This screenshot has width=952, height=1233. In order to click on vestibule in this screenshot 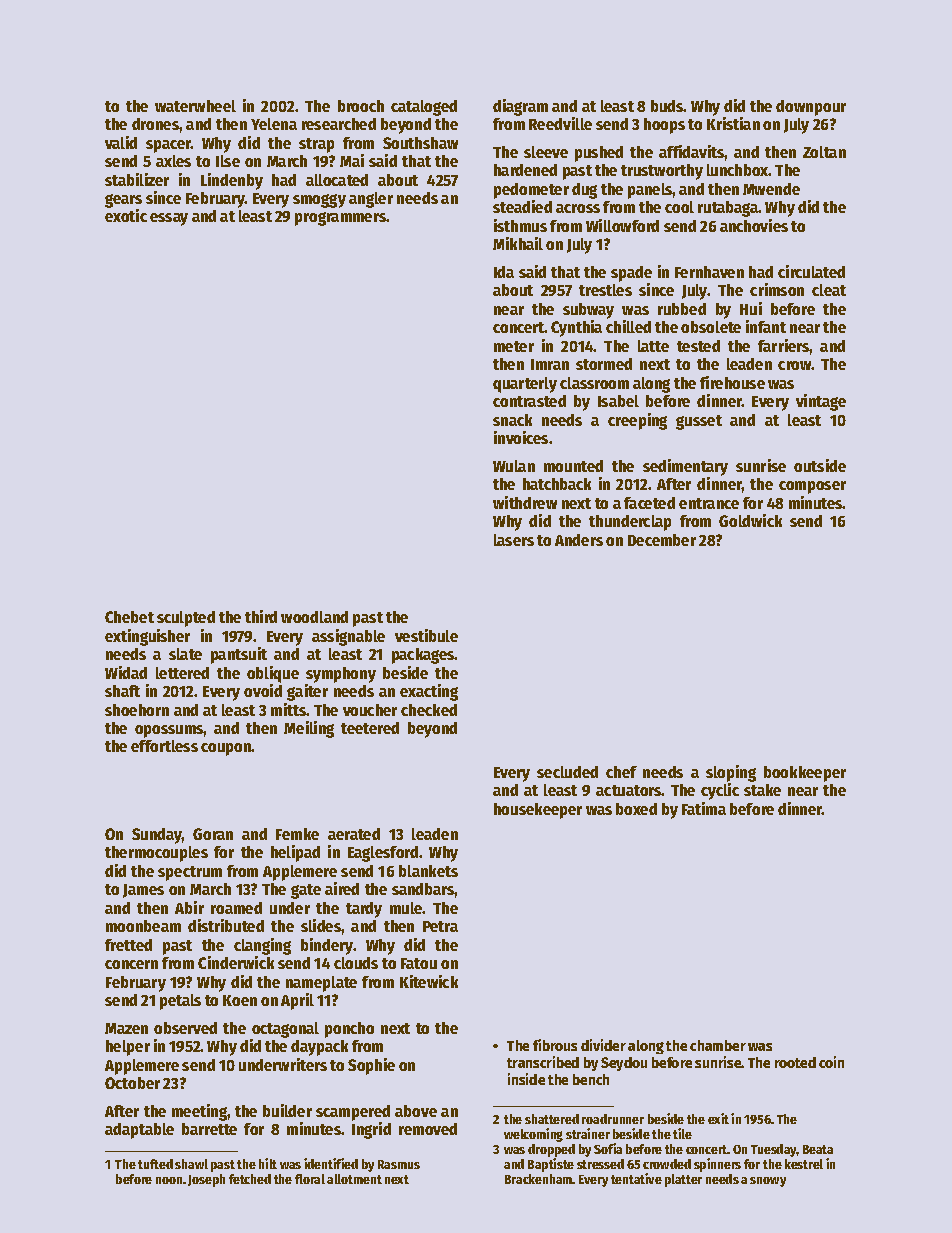, I will do `click(426, 635)`.
